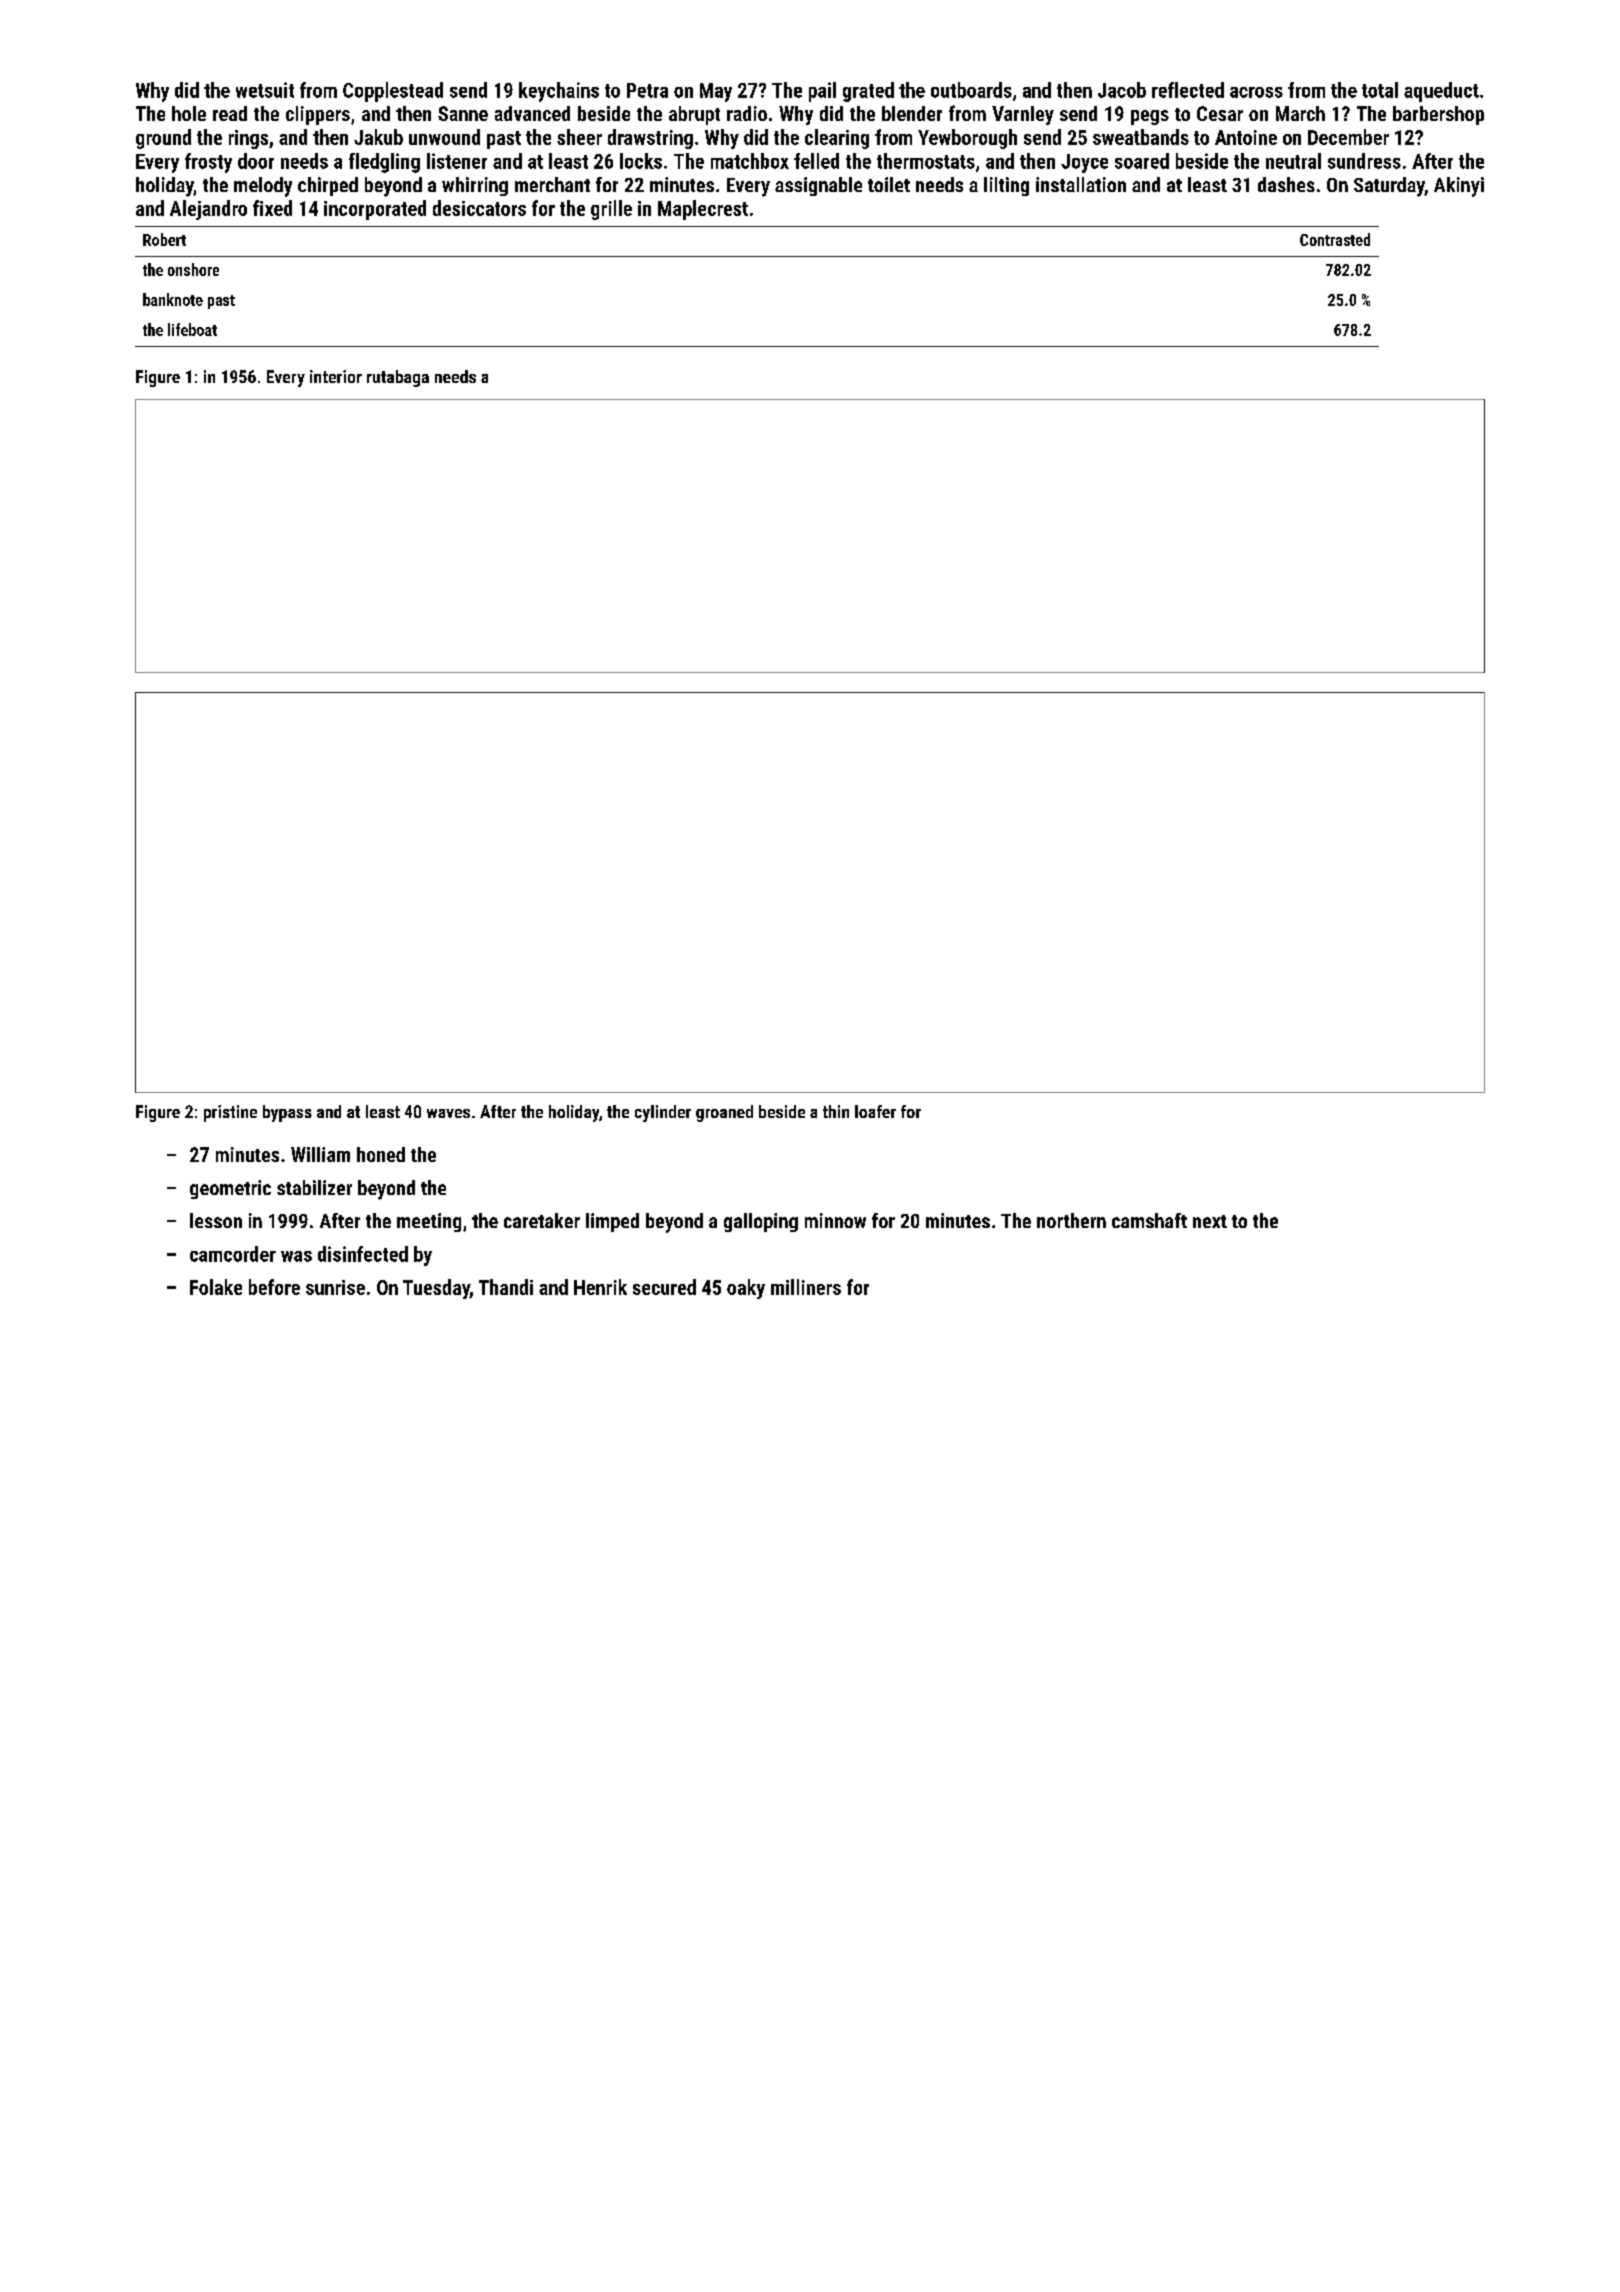 This image has width=1620, height=2292. What do you see at coordinates (336, 376) in the image?
I see `interior` at bounding box center [336, 376].
